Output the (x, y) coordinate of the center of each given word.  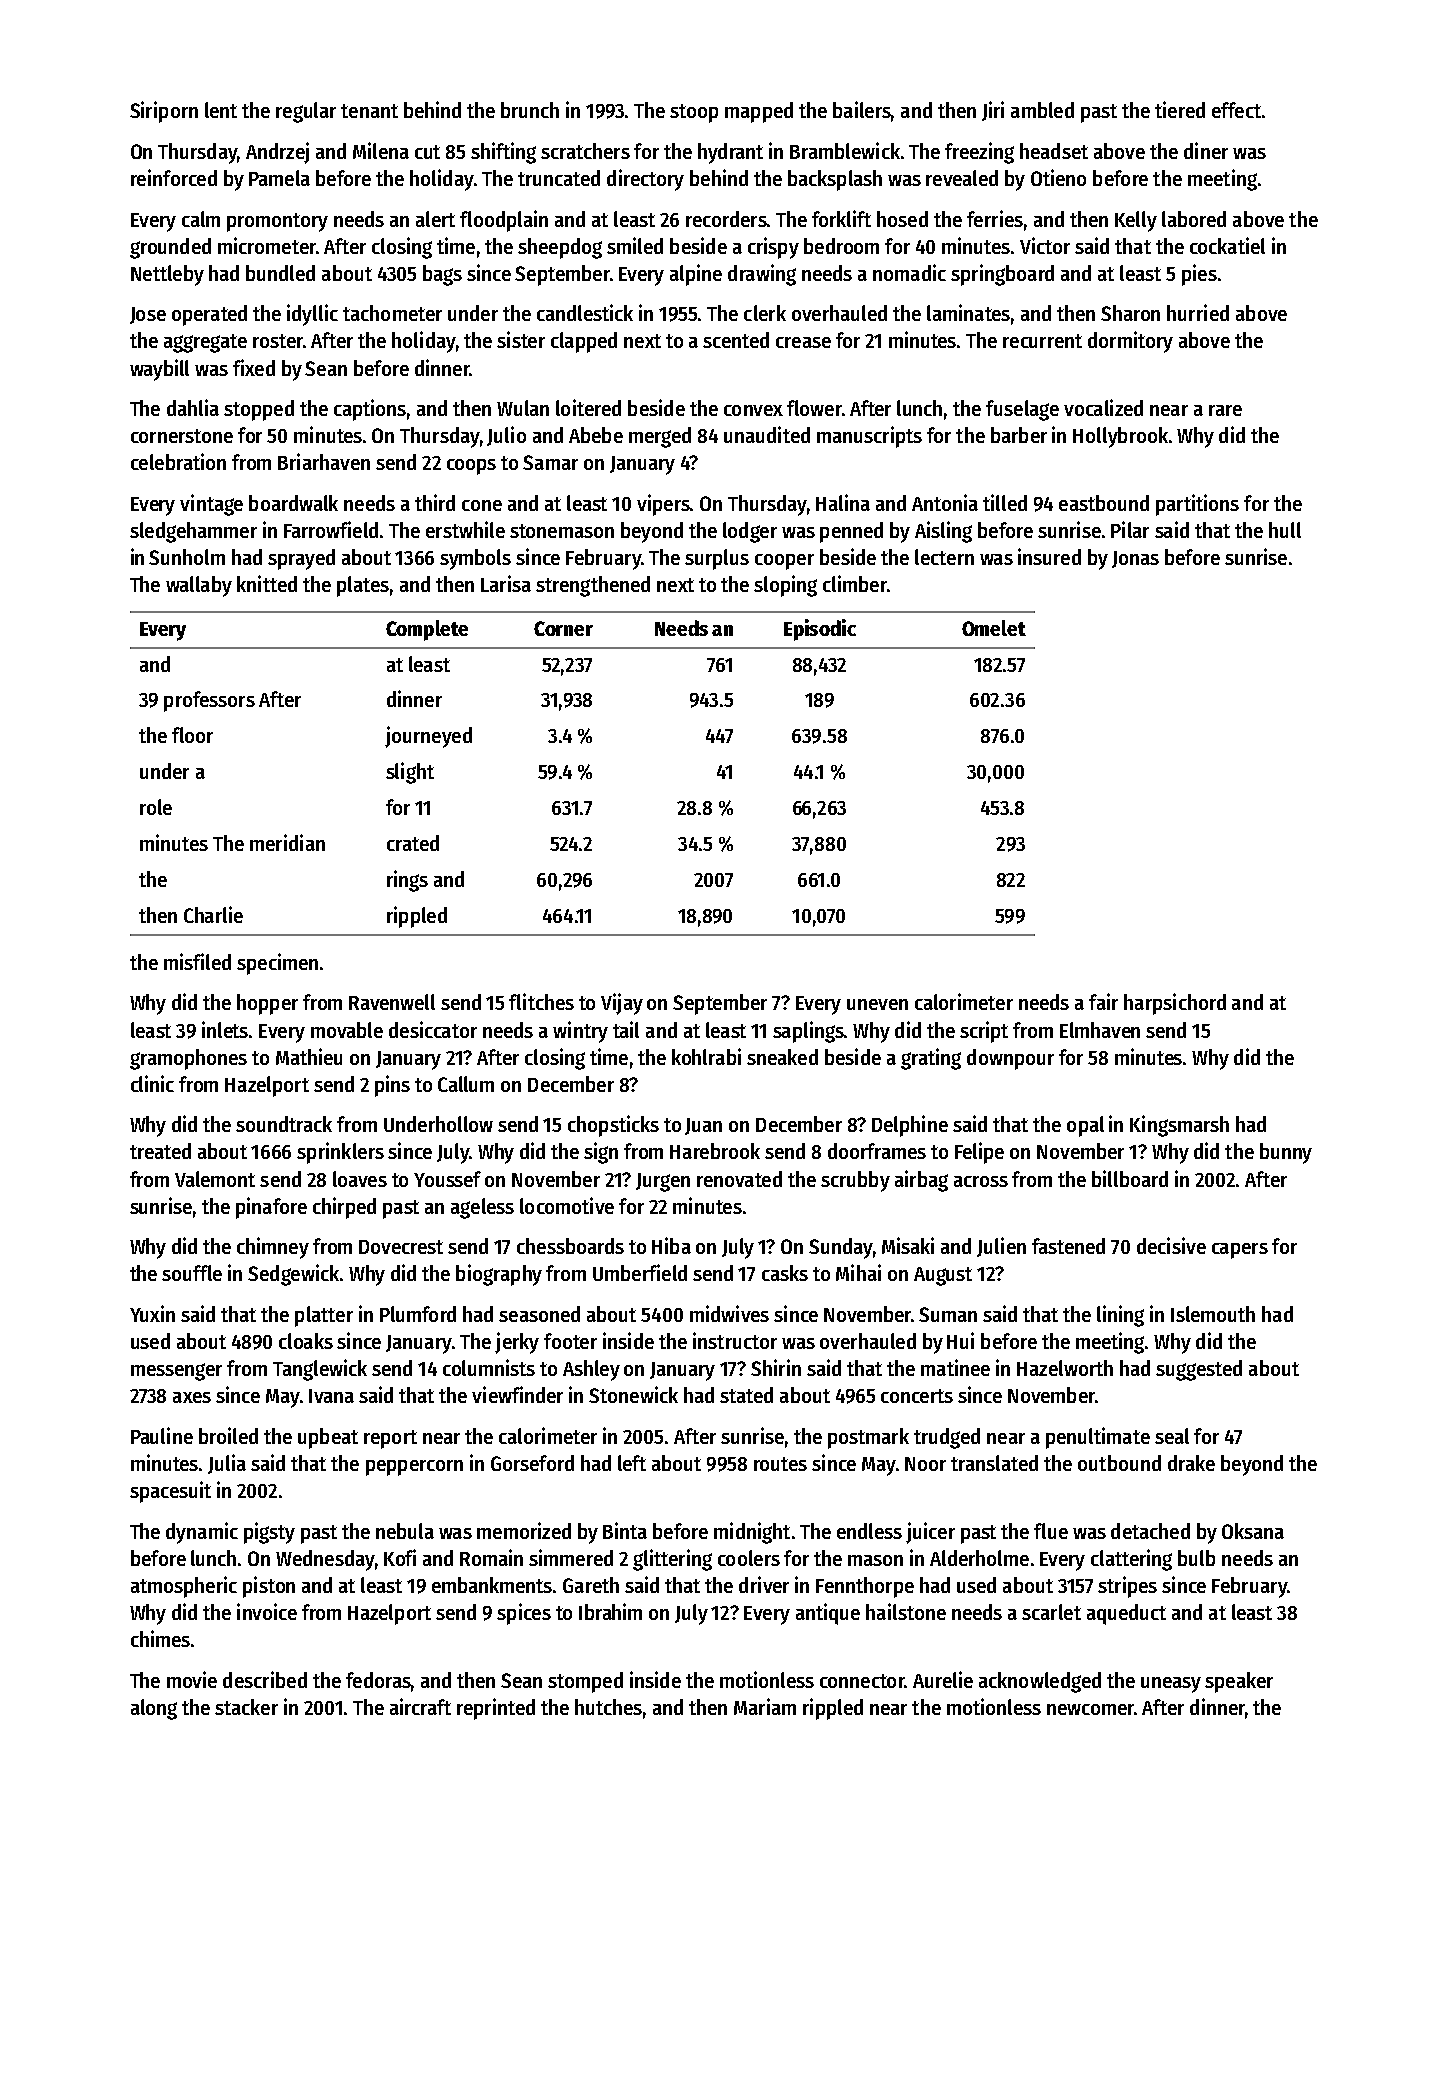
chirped (344, 1208)
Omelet (994, 628)
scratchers (585, 151)
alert (435, 219)
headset (1054, 151)
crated (413, 843)
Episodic (820, 630)
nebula (405, 1531)
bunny (1286, 1153)
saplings (808, 1032)
